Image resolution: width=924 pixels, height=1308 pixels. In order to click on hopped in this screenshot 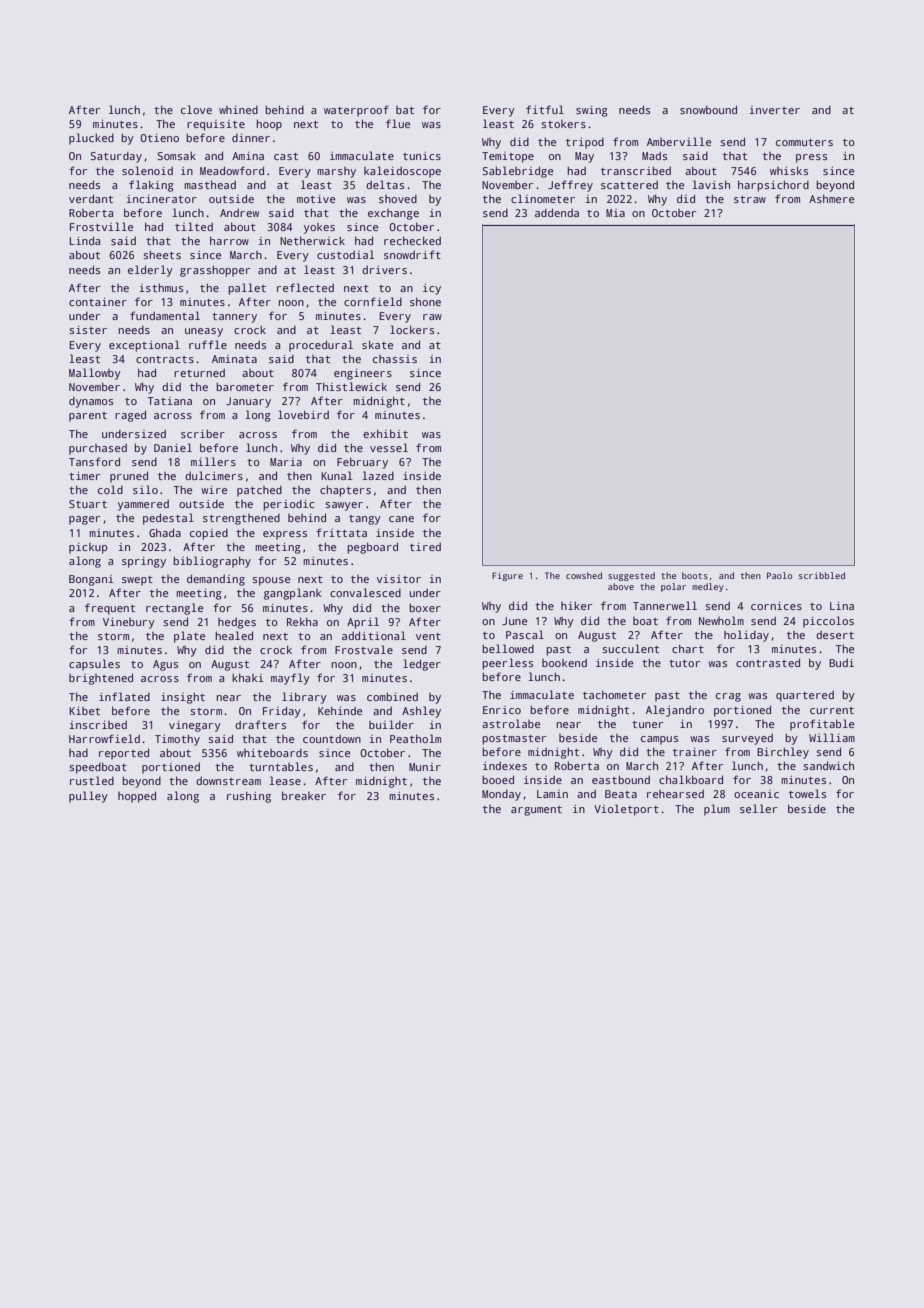, I will do `click(137, 797)`.
